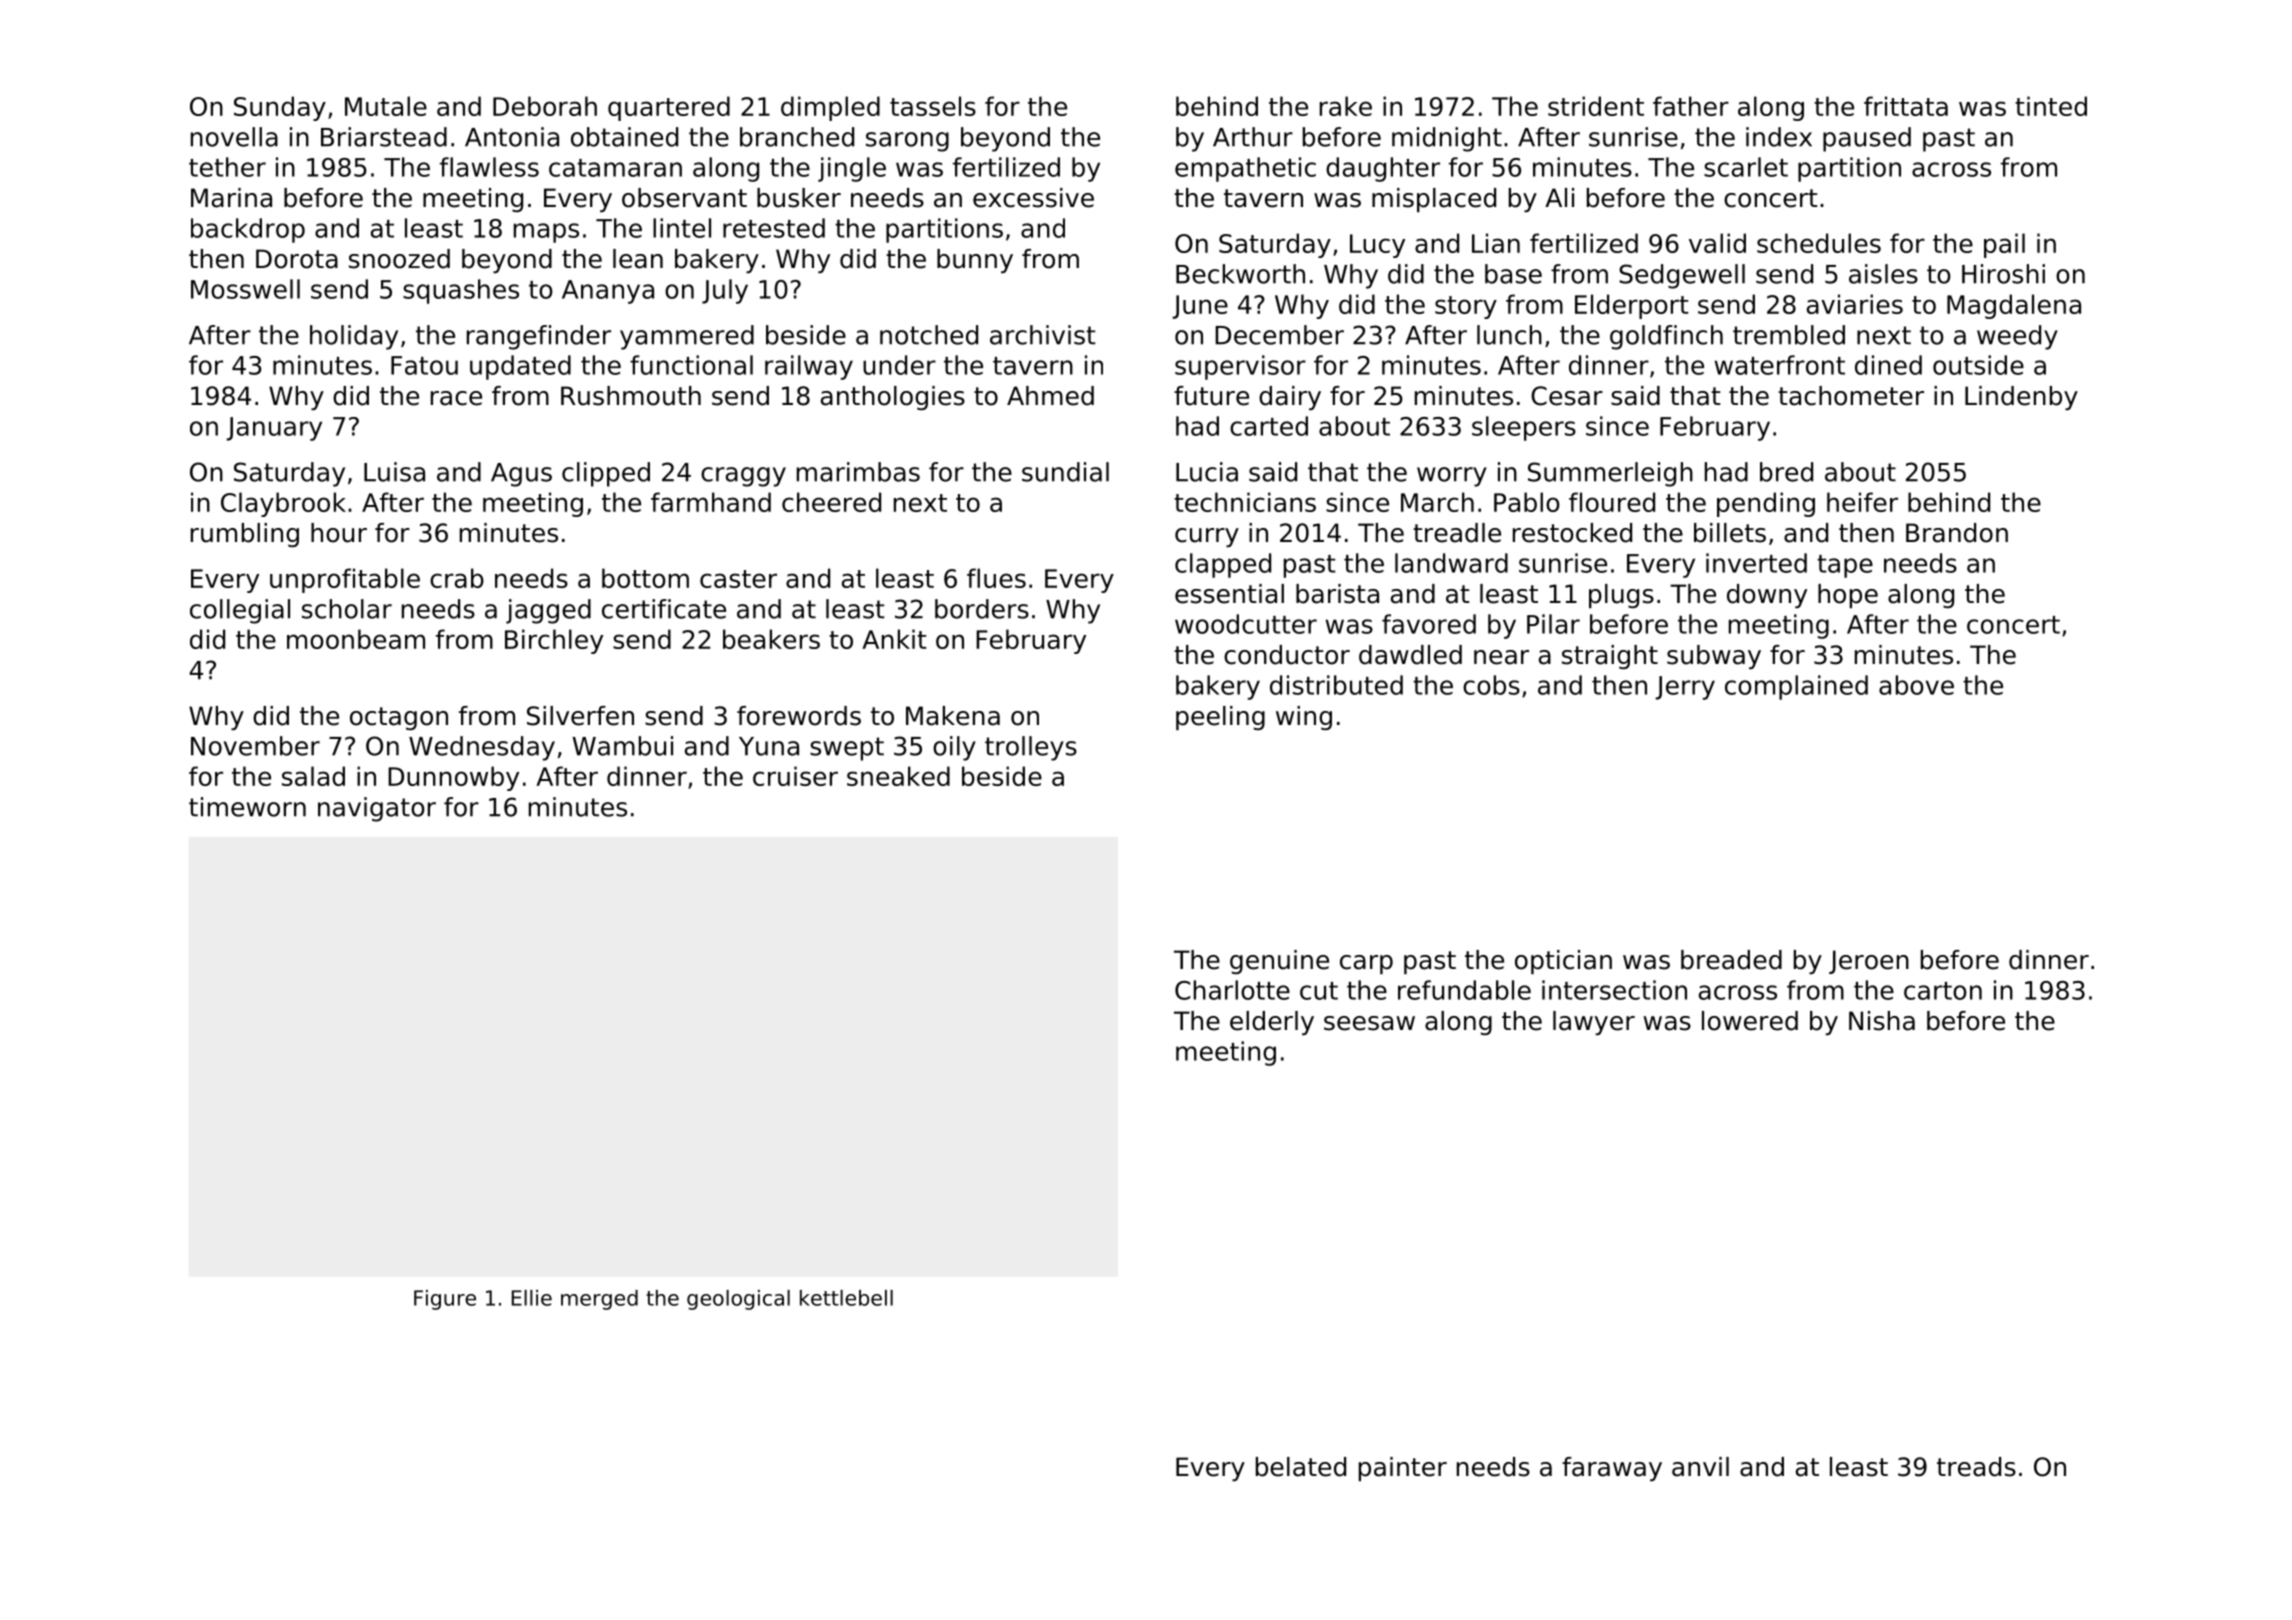 The height and width of the screenshot is (1620, 2292). What do you see at coordinates (377, 809) in the screenshot?
I see `navigator` at bounding box center [377, 809].
